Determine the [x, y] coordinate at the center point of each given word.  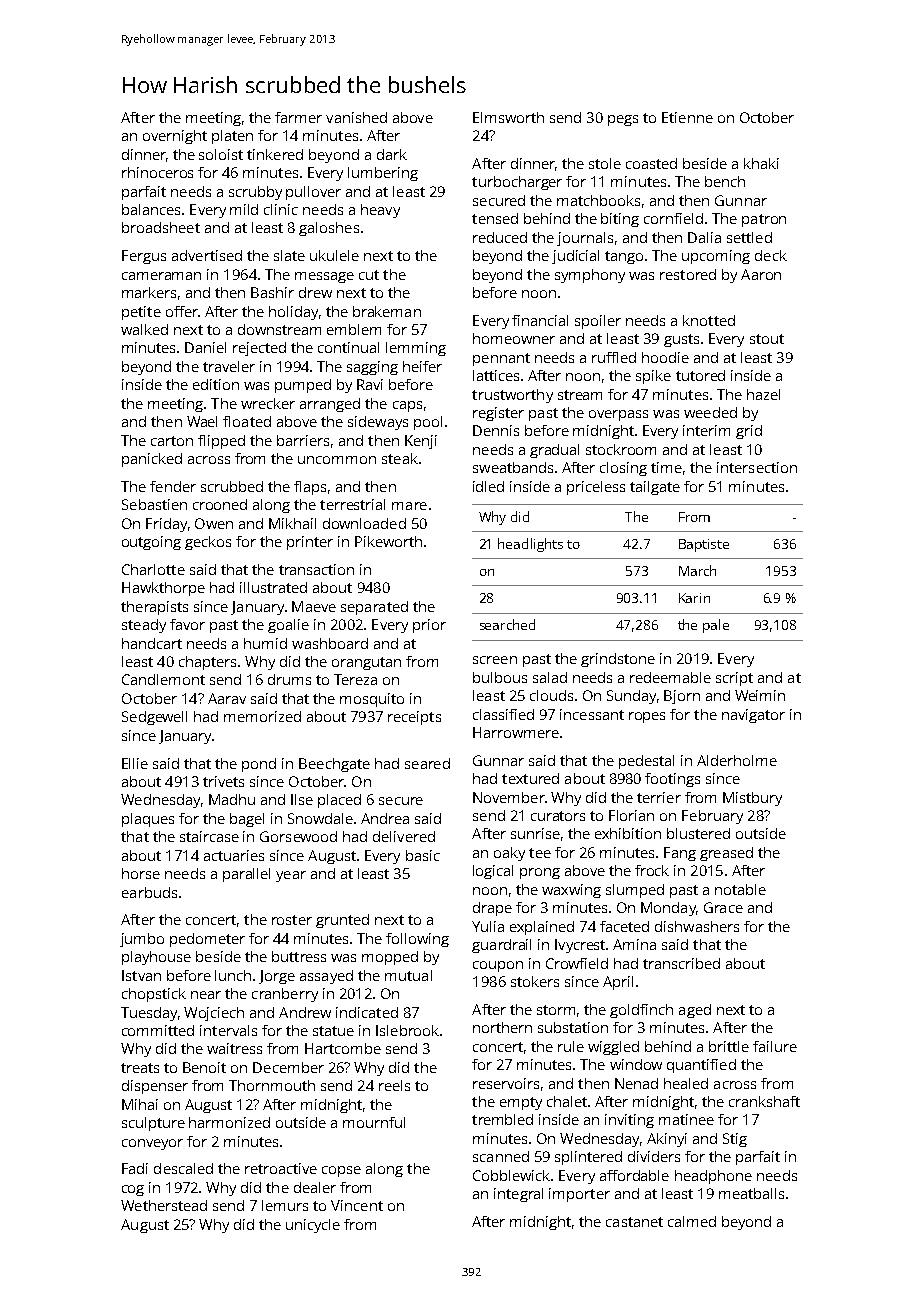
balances [151, 209]
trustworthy [512, 396]
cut [369, 275]
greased [726, 854]
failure [775, 1046]
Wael [202, 421]
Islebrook [407, 1030]
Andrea [385, 818]
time [666, 467]
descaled [183, 1168]
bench [725, 181]
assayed [326, 977]
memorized [262, 716]
